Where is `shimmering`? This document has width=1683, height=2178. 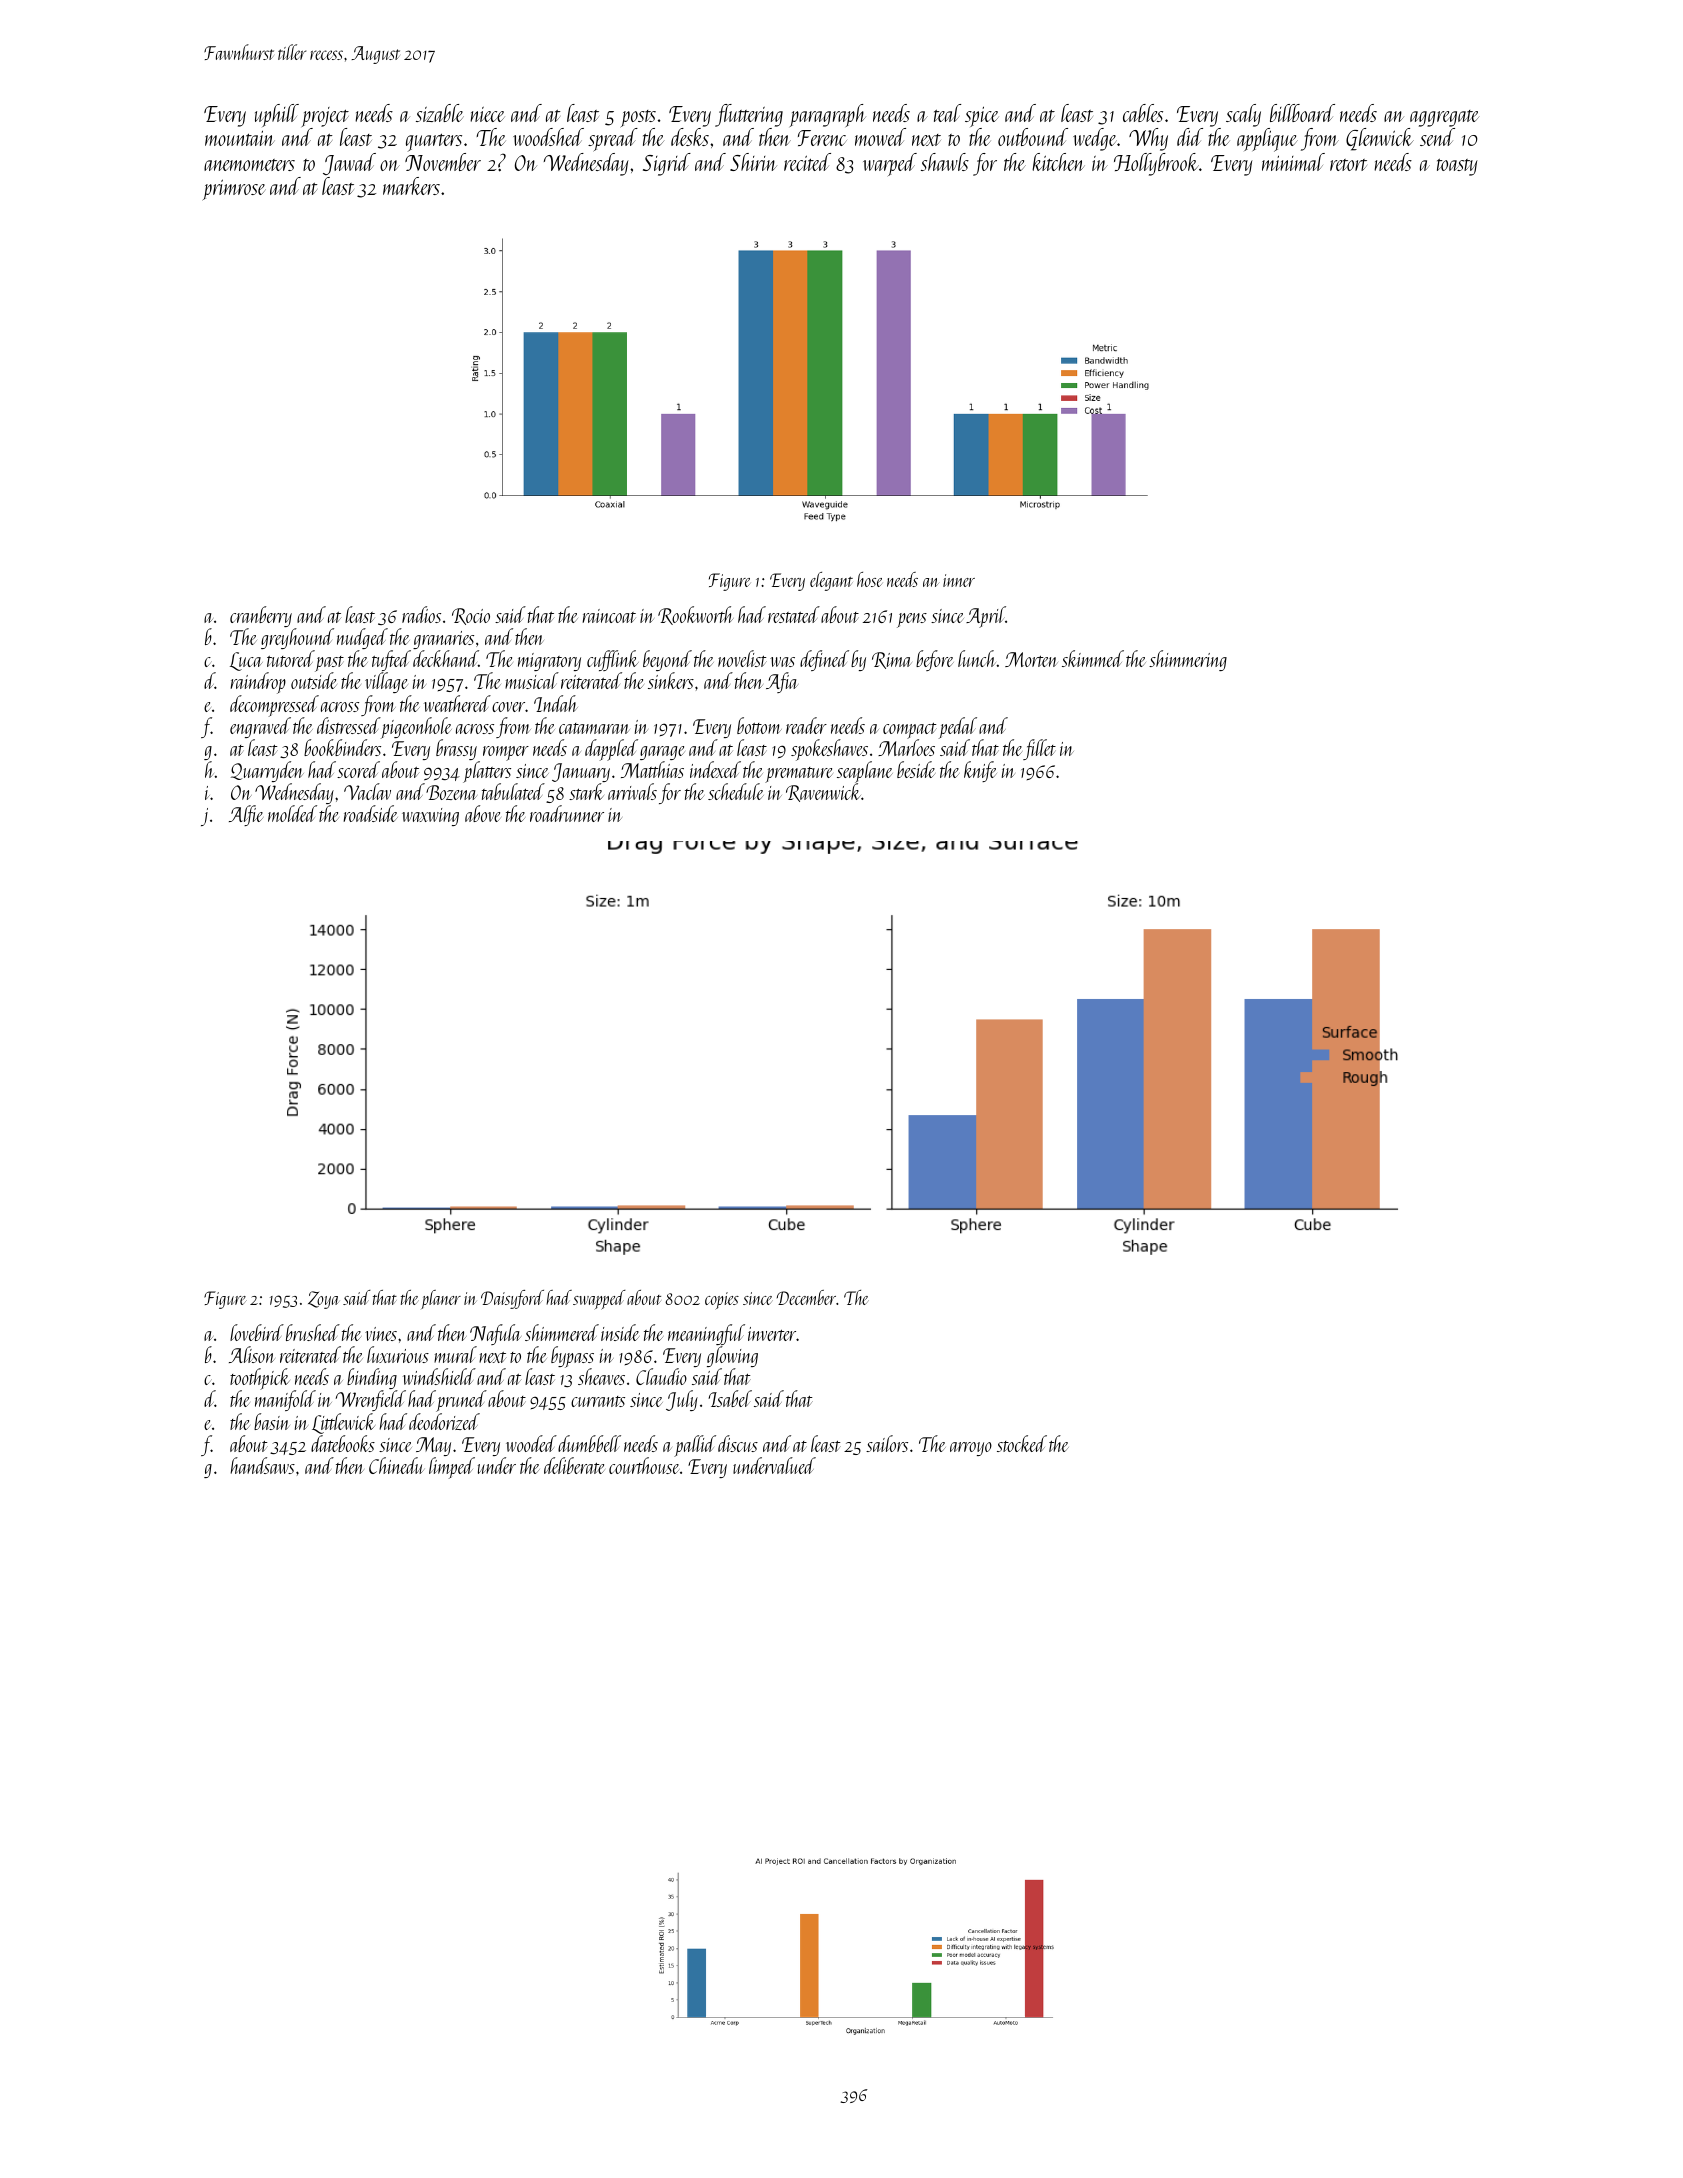 shimmering is located at coordinates (1188, 660).
